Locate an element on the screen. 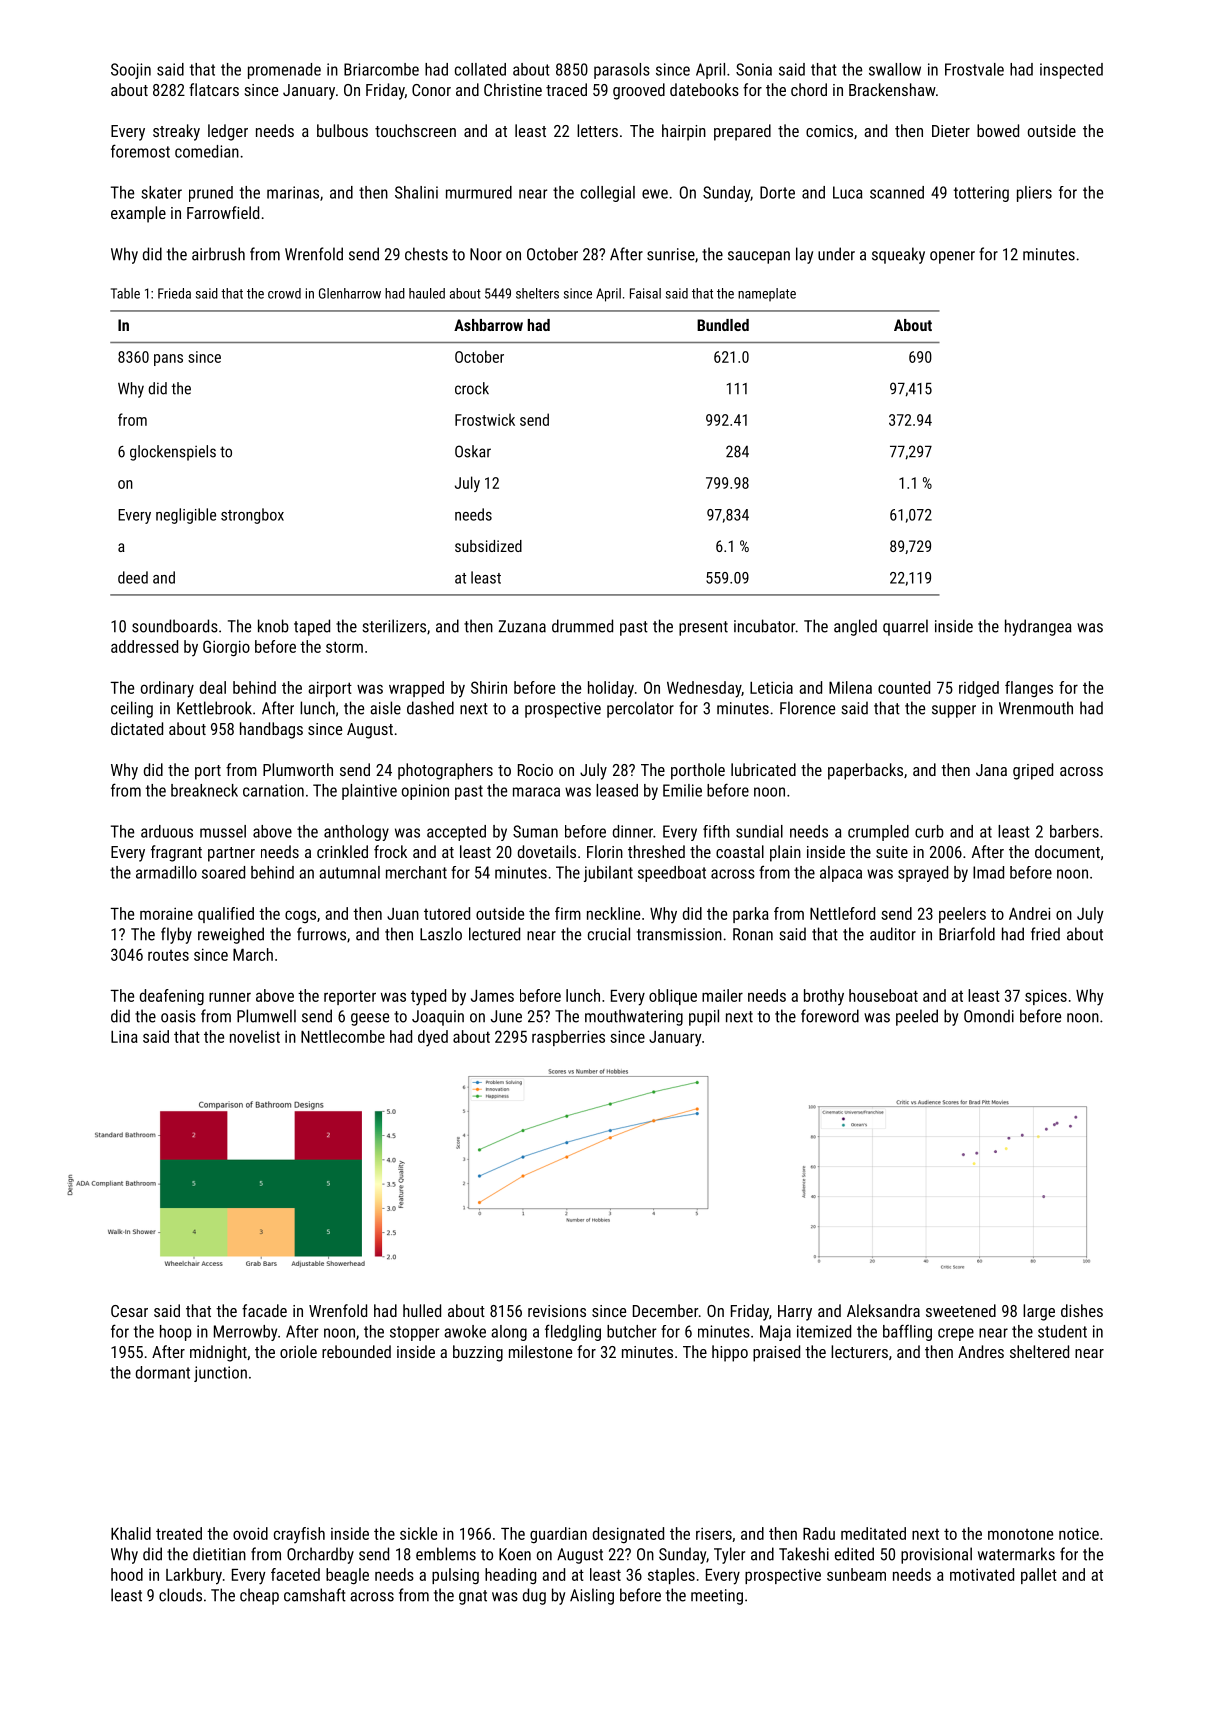  touchscreen is located at coordinates (415, 130).
